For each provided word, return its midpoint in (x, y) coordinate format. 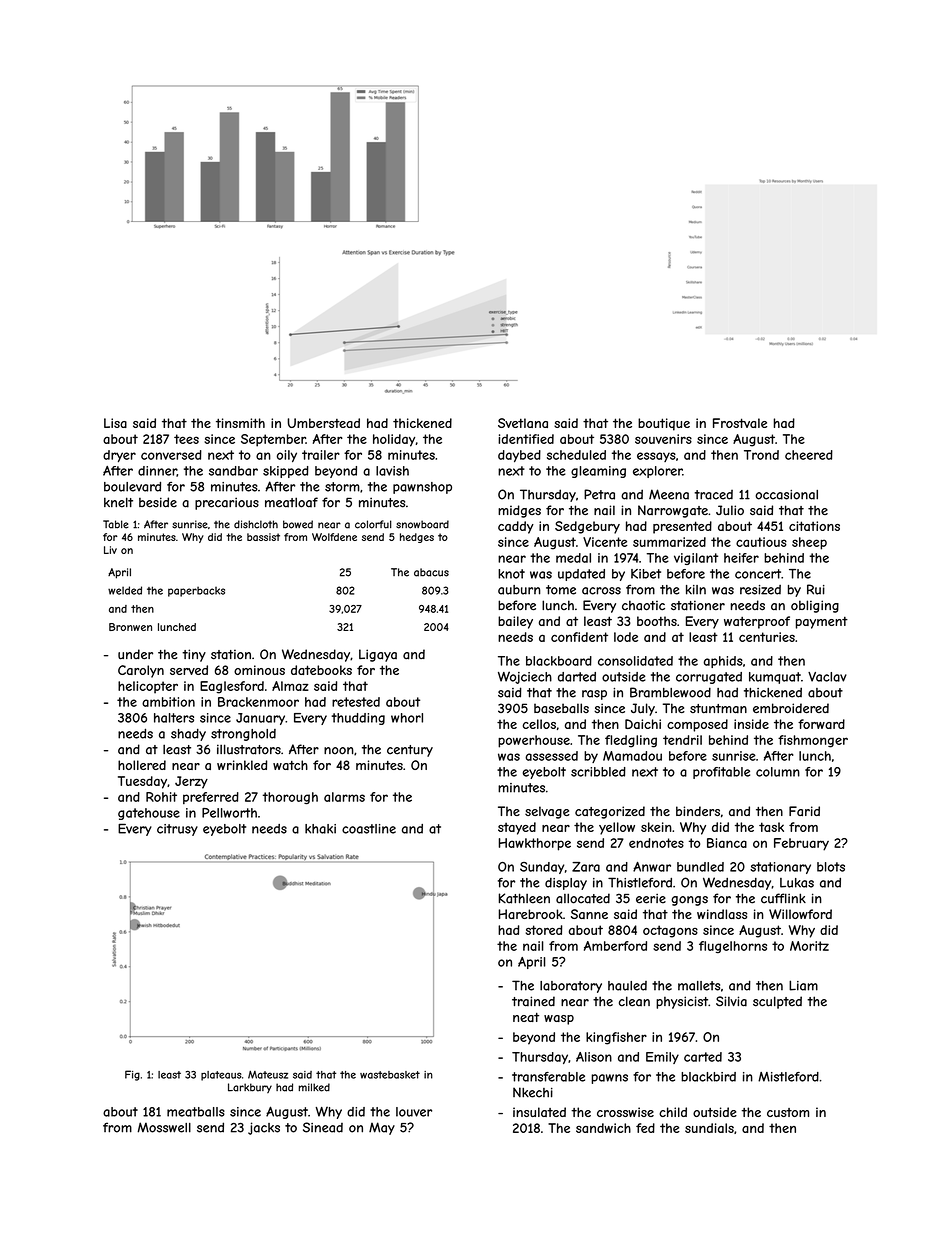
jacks (264, 1128)
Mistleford (788, 1077)
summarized (669, 542)
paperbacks (196, 591)
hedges (417, 538)
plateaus (221, 1076)
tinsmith (240, 423)
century (410, 751)
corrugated (709, 678)
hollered (142, 765)
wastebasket (390, 1075)
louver (414, 1112)
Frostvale (740, 423)
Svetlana (523, 423)
